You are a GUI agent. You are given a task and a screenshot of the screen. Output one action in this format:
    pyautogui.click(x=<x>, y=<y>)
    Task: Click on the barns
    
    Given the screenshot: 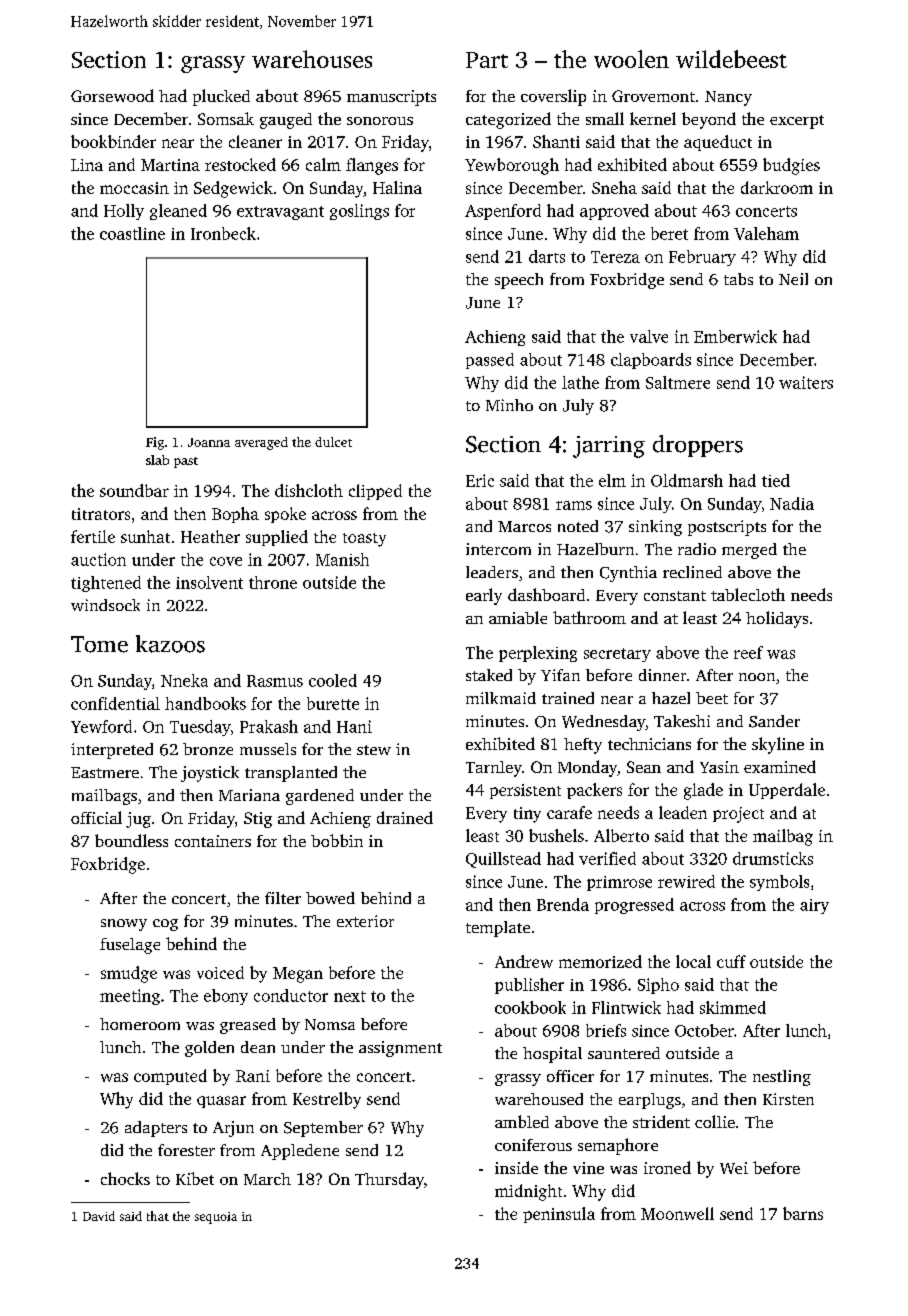 What is the action you would take?
    pyautogui.click(x=803, y=1213)
